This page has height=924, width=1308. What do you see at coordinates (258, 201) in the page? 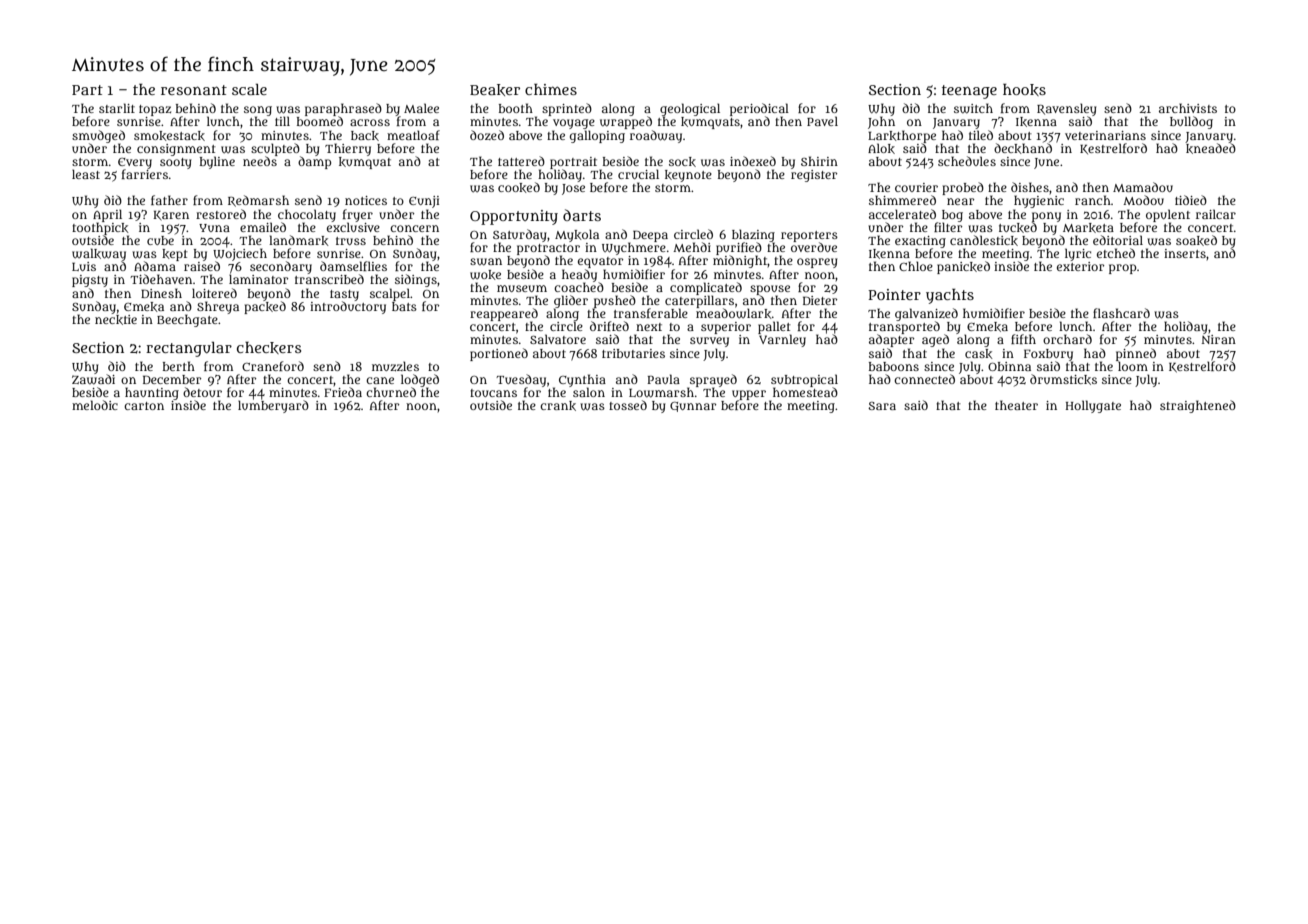
I see `Redmarsh` at bounding box center [258, 201].
